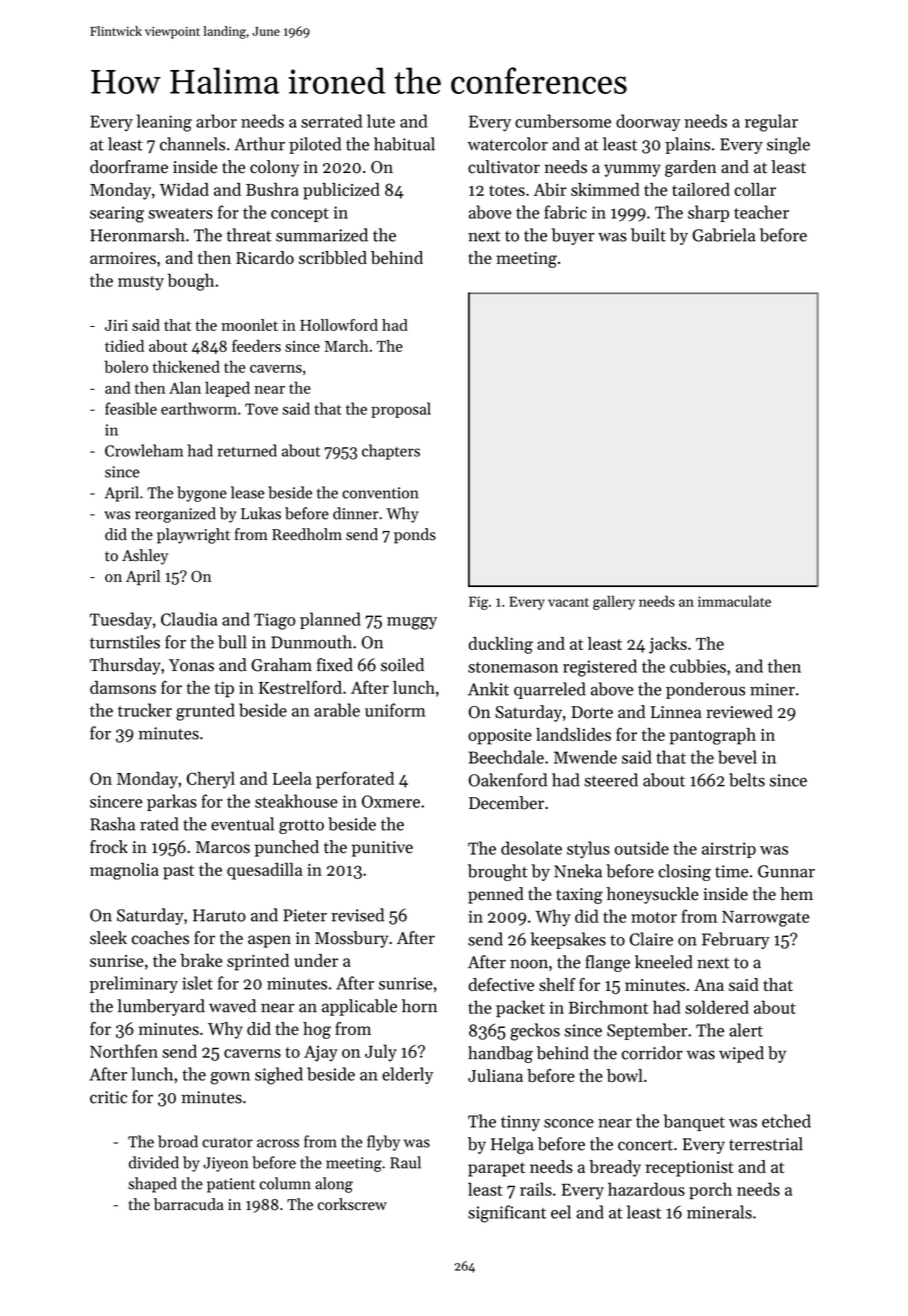 This document has width=908, height=1316. I want to click on doorway, so click(648, 122).
